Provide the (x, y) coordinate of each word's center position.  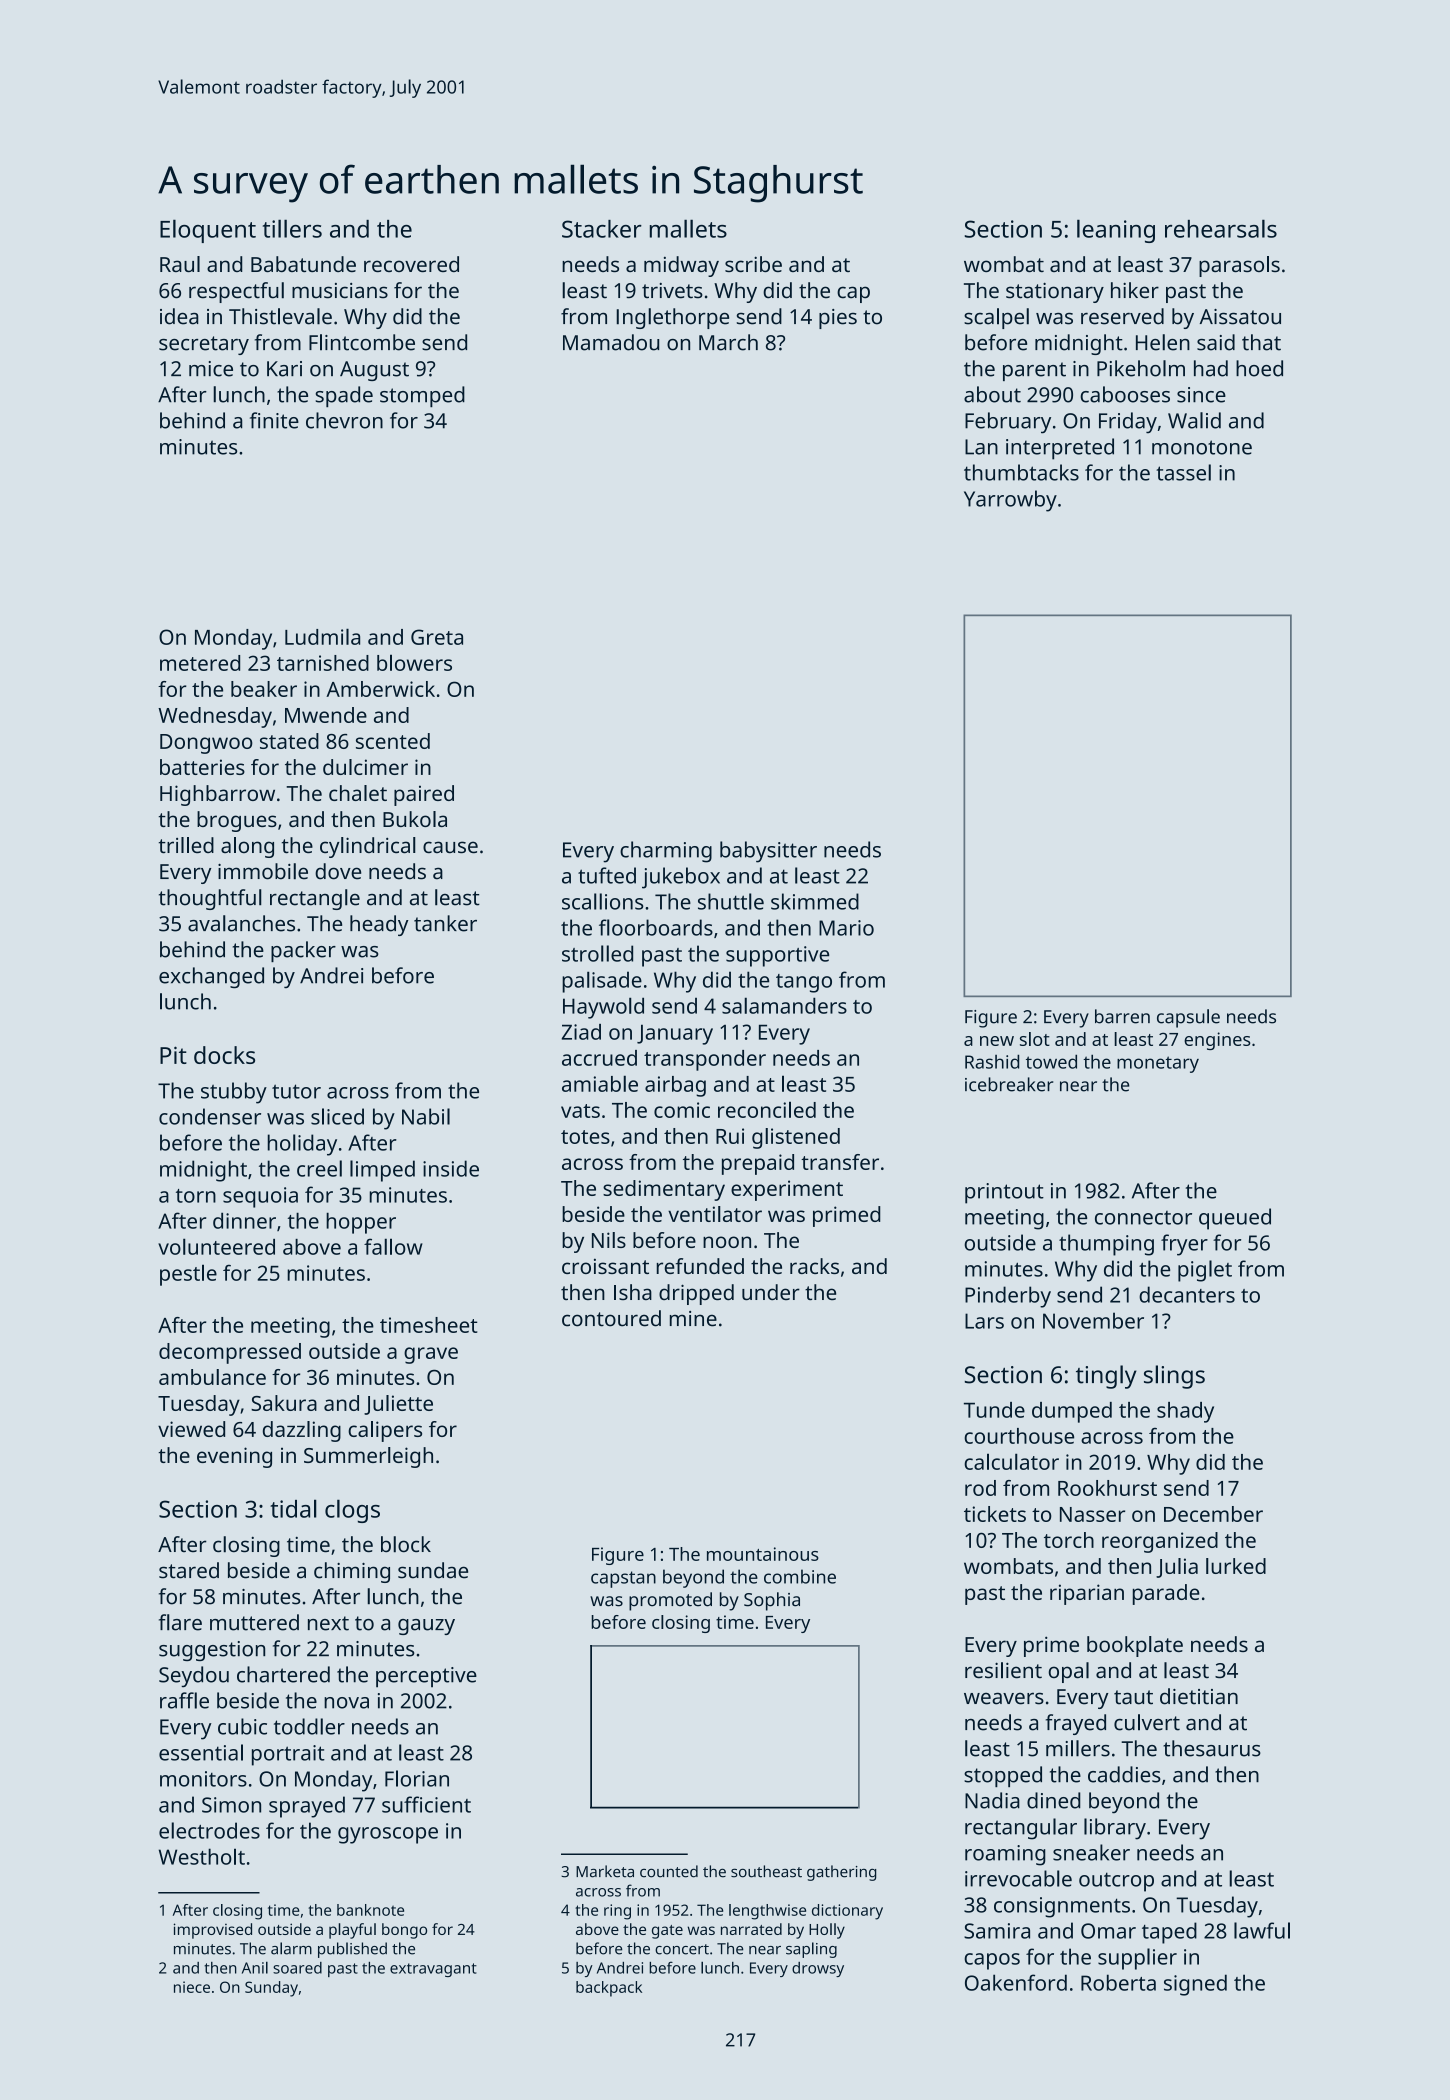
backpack (609, 1989)
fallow (393, 1246)
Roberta (1118, 1982)
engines (1217, 1041)
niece (192, 1987)
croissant (605, 1266)
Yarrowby (1010, 501)
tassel (1183, 472)
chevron (344, 420)
